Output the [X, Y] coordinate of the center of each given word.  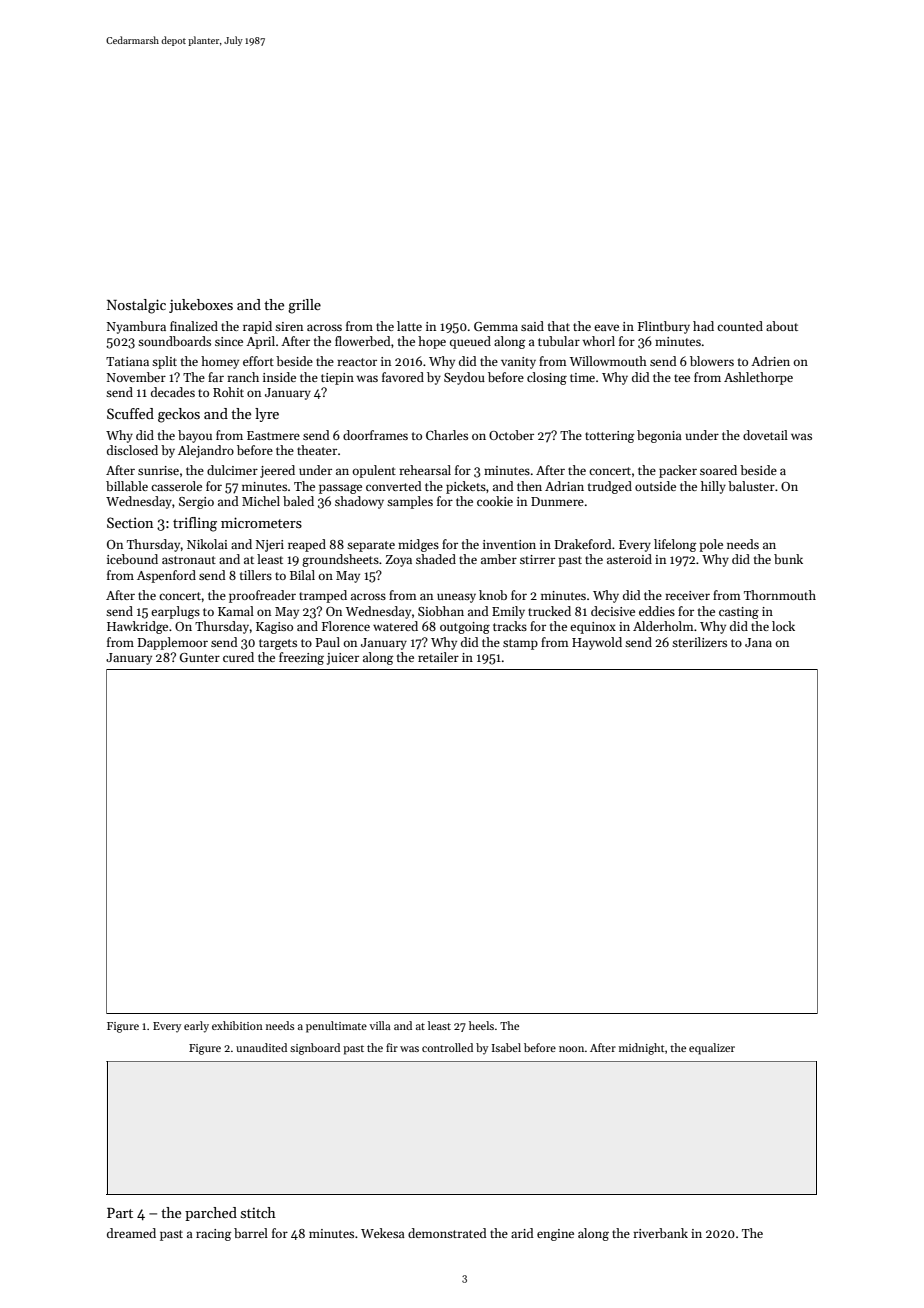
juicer [343, 659]
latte [409, 326]
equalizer [712, 1049]
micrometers [261, 522]
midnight [642, 1049]
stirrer [537, 559]
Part [120, 1213]
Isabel [506, 1047]
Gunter [200, 657]
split [164, 362]
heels [481, 1025]
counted [740, 326]
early [196, 1027]
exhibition [237, 1025]
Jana [758, 642]
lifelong [675, 545]
